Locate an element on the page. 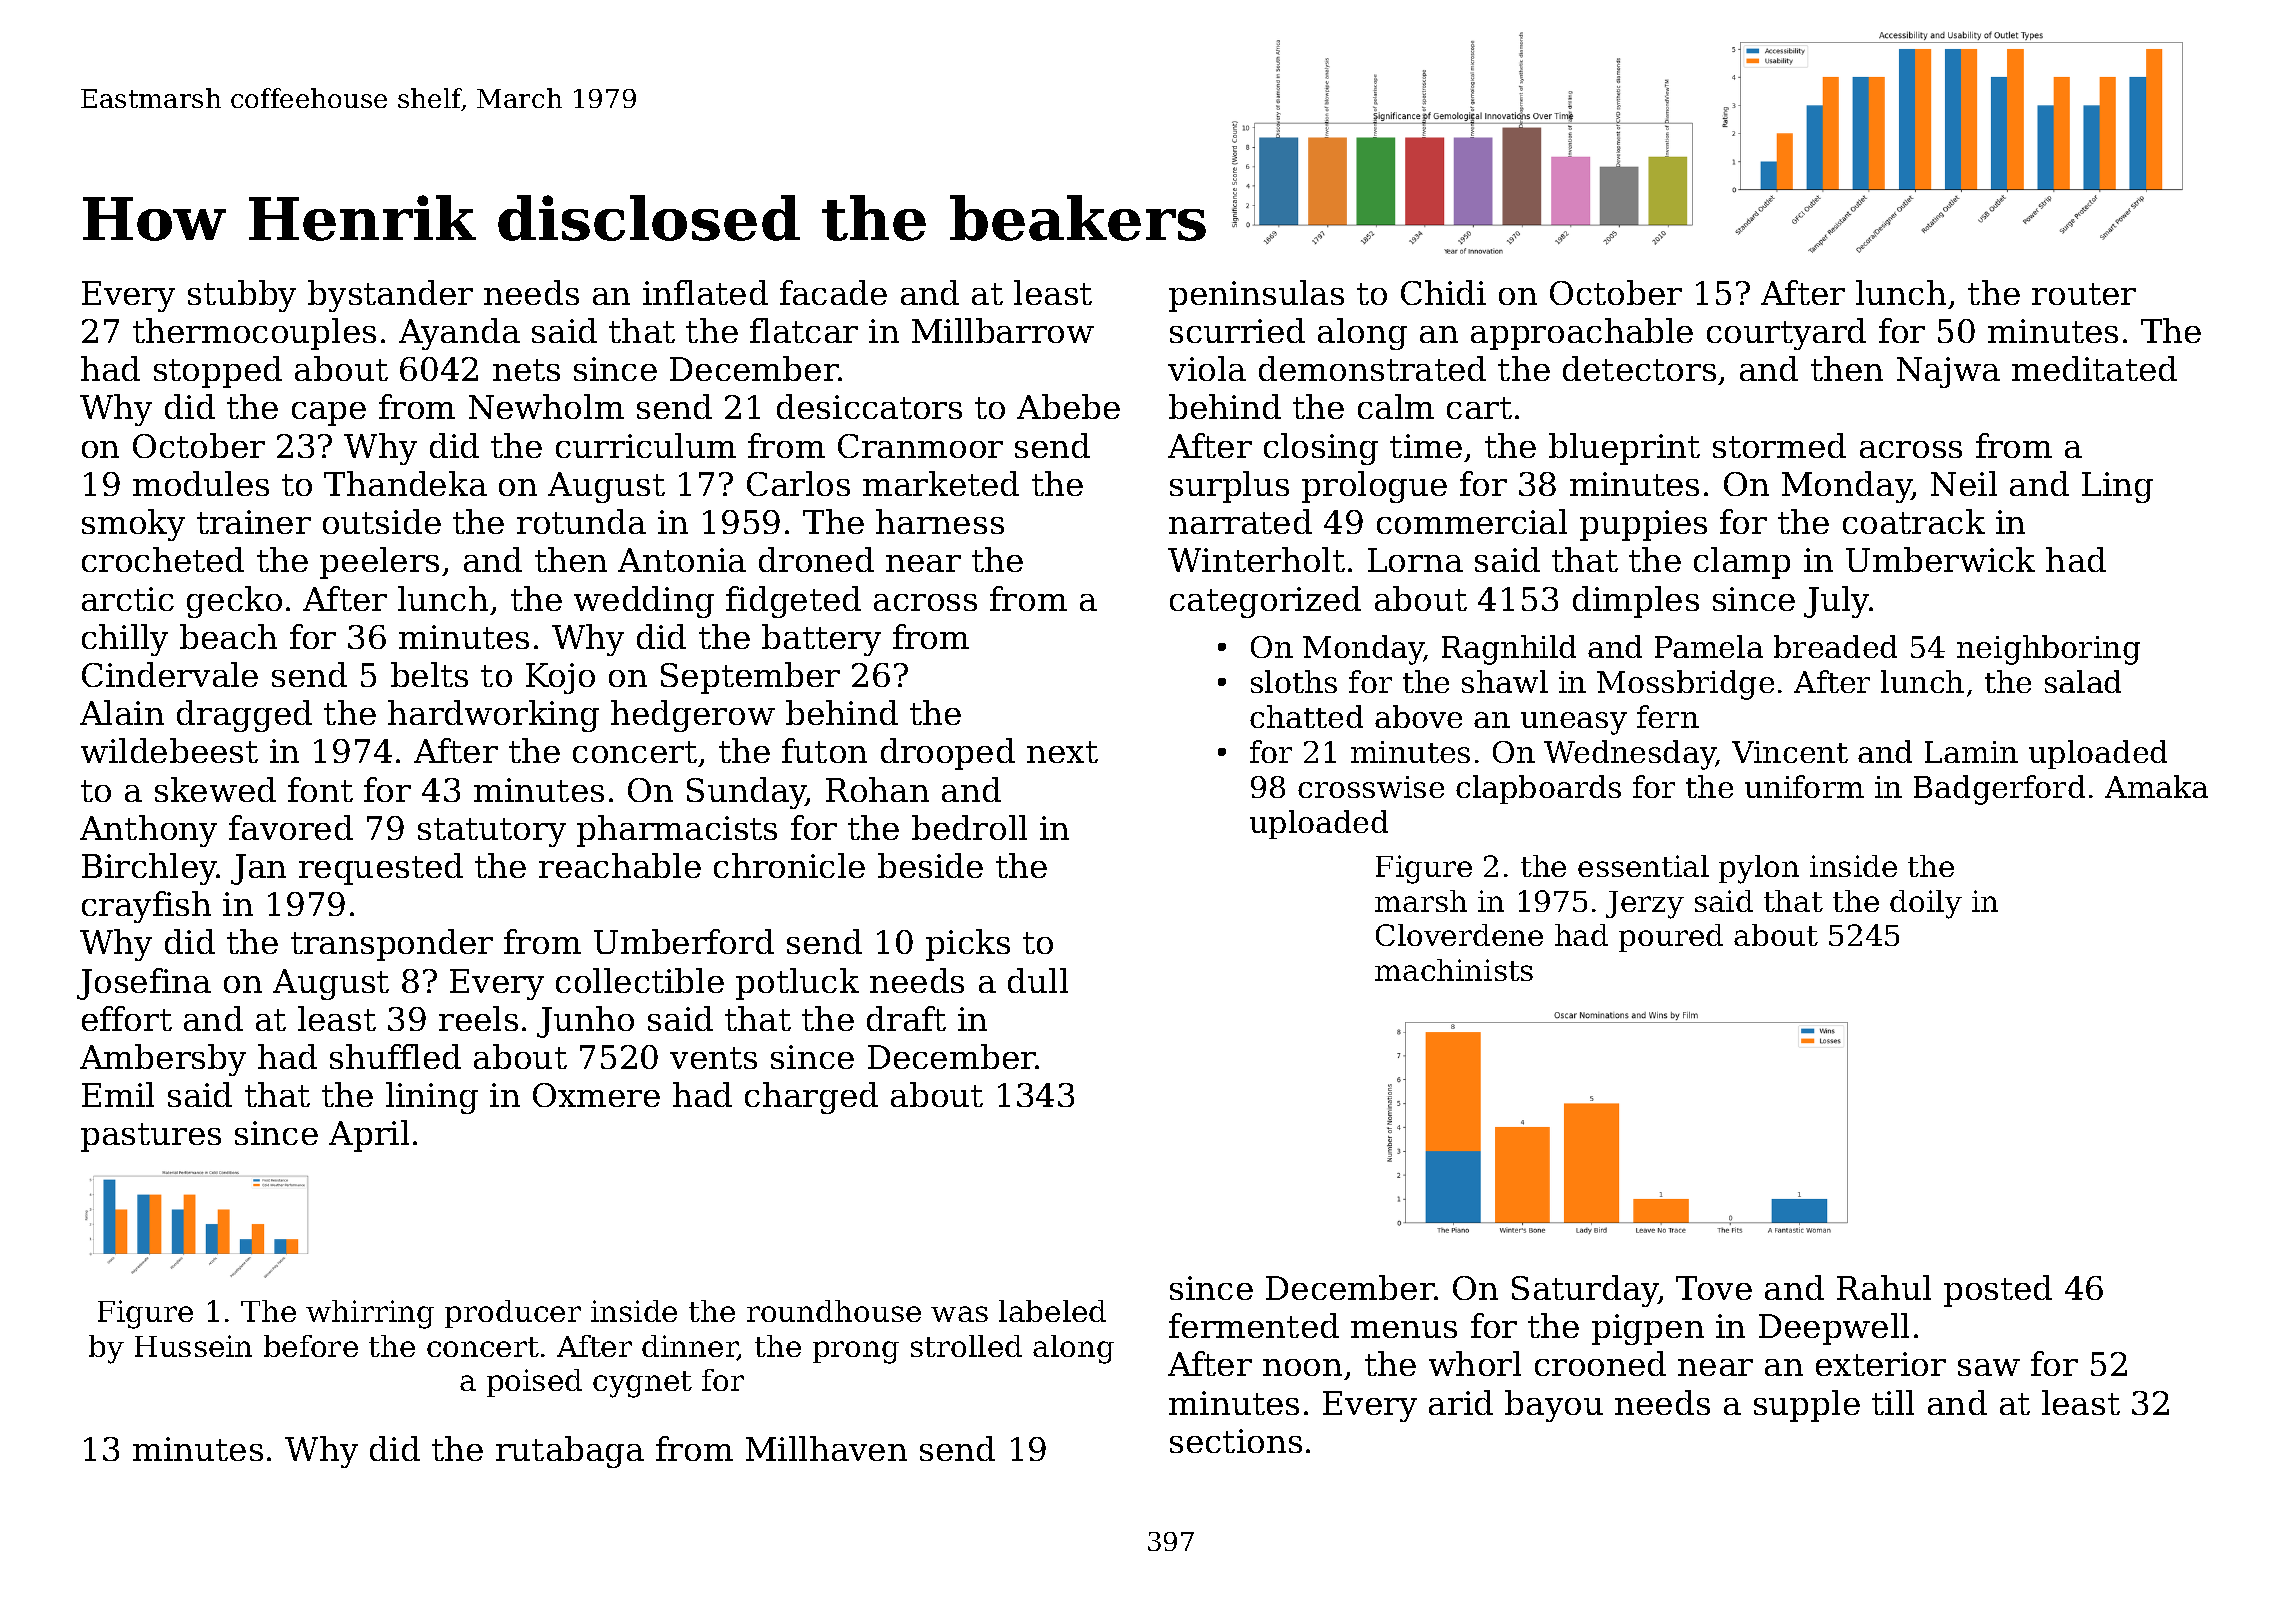 The height and width of the document is (1620, 2292). lining is located at coordinates (432, 1098).
